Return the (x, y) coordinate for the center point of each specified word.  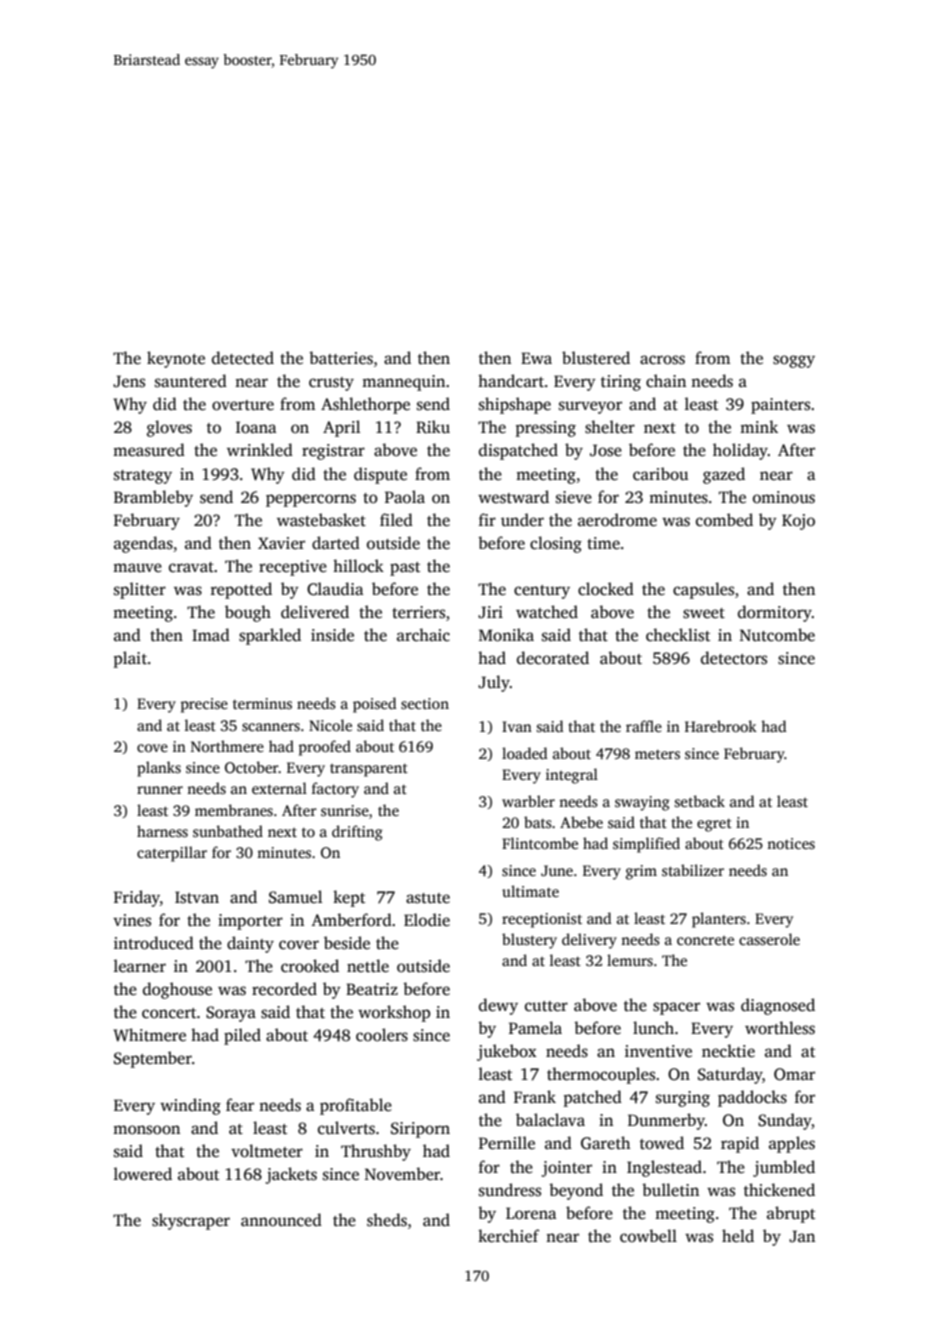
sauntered (191, 381)
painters (780, 406)
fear (240, 1105)
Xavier (281, 543)
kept (349, 898)
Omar (794, 1074)
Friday (137, 898)
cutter (546, 1006)
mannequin (403, 383)
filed (396, 520)
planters (719, 920)
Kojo (798, 522)
